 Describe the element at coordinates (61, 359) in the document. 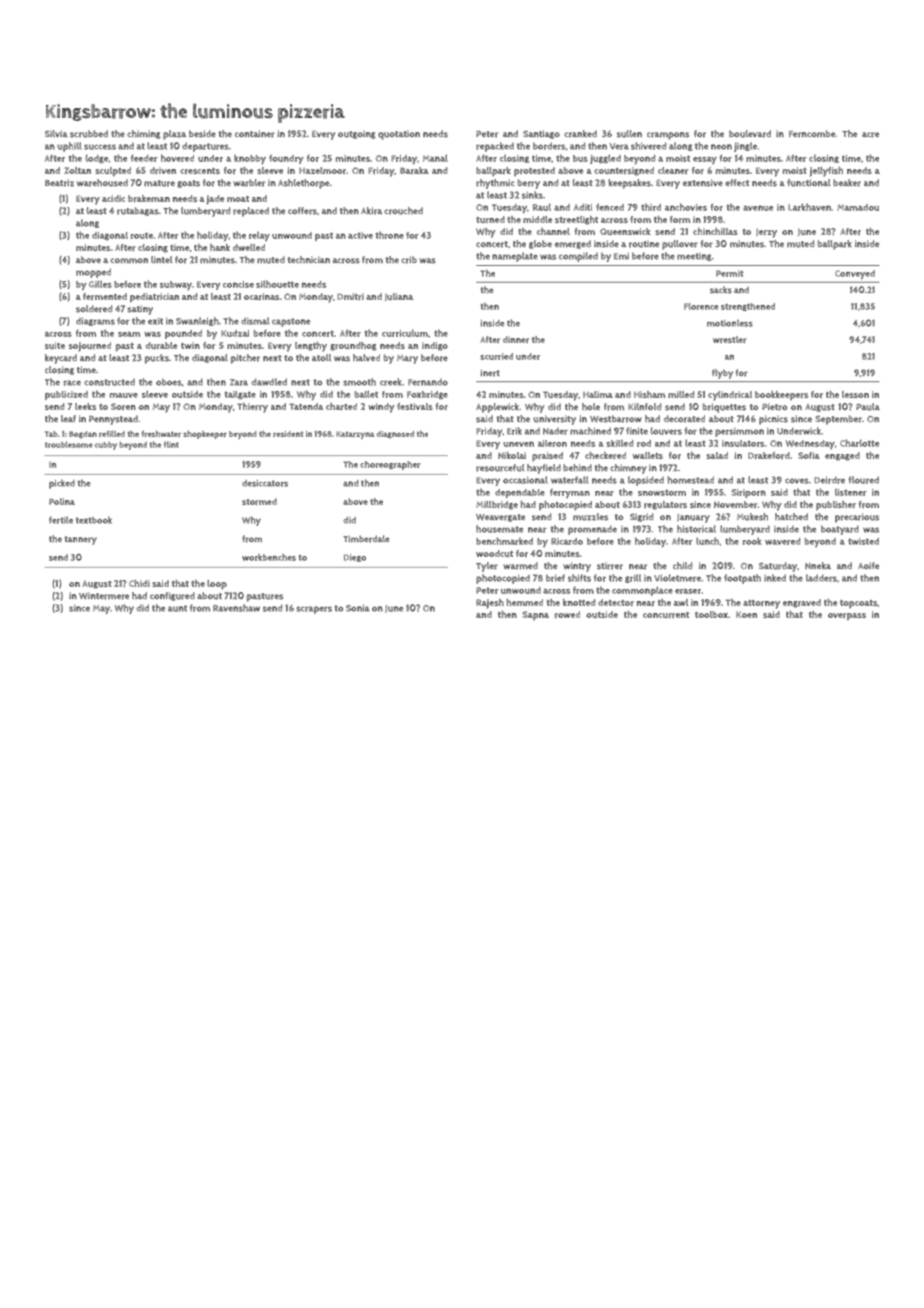

I see `keycard` at that location.
